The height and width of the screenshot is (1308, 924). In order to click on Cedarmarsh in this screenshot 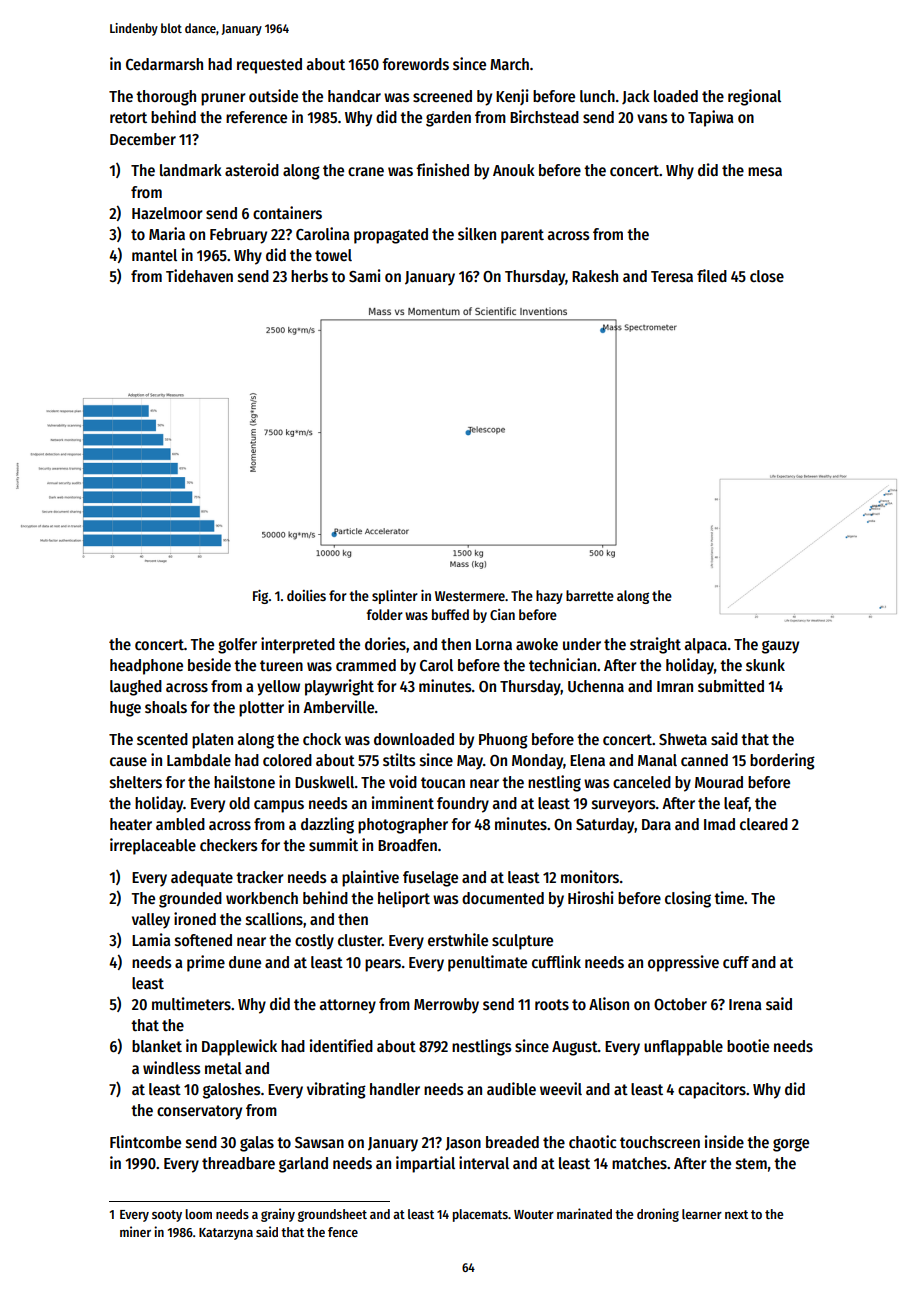, I will do `click(164, 64)`.
